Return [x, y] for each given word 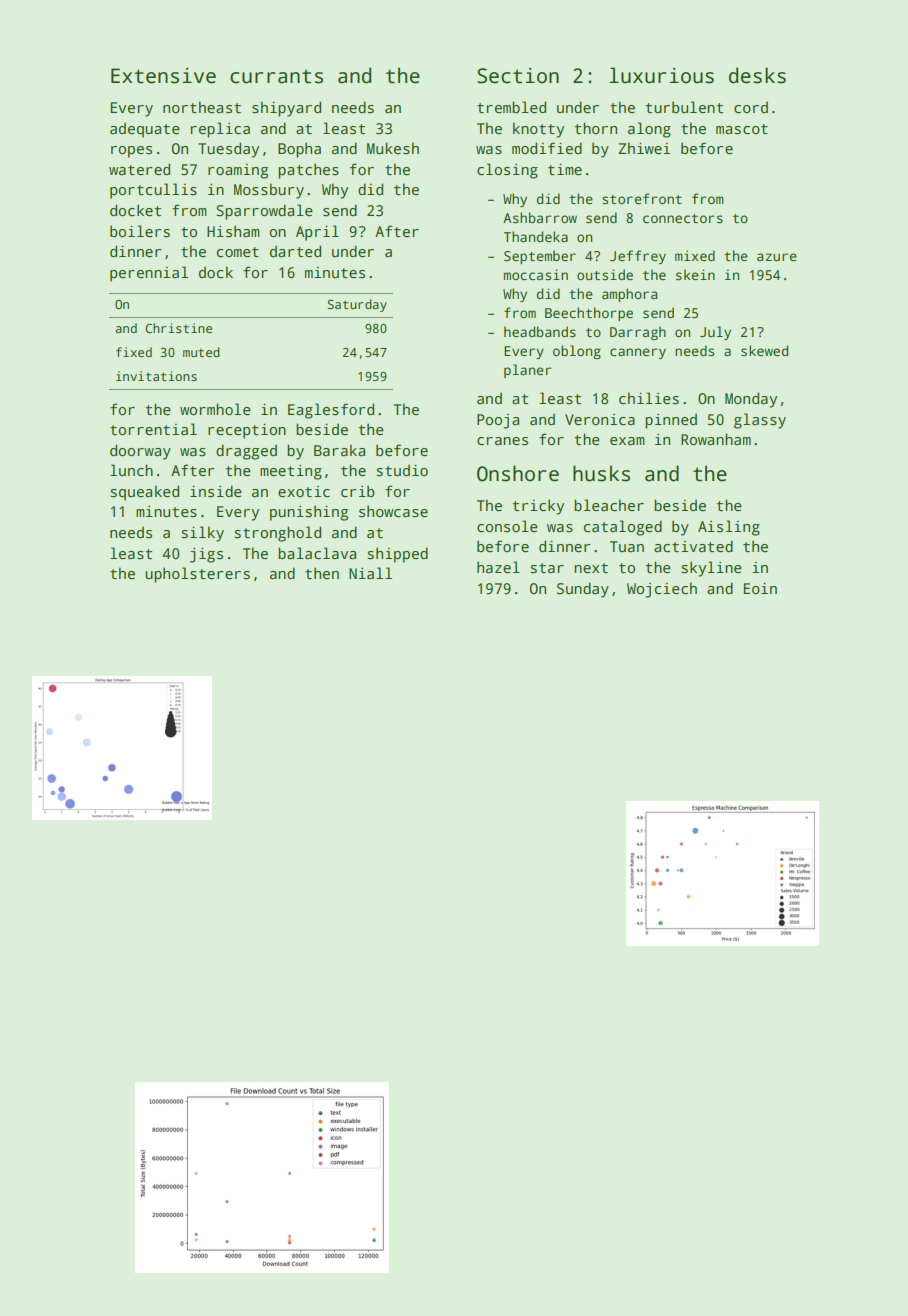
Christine [178, 328]
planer [527, 371]
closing [507, 171]
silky [202, 534]
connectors [683, 218]
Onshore [518, 473]
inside [216, 491]
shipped [397, 555]
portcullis [153, 191]
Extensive [163, 76]
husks [601, 473]
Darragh [638, 333]
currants [276, 76]
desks [757, 75]
